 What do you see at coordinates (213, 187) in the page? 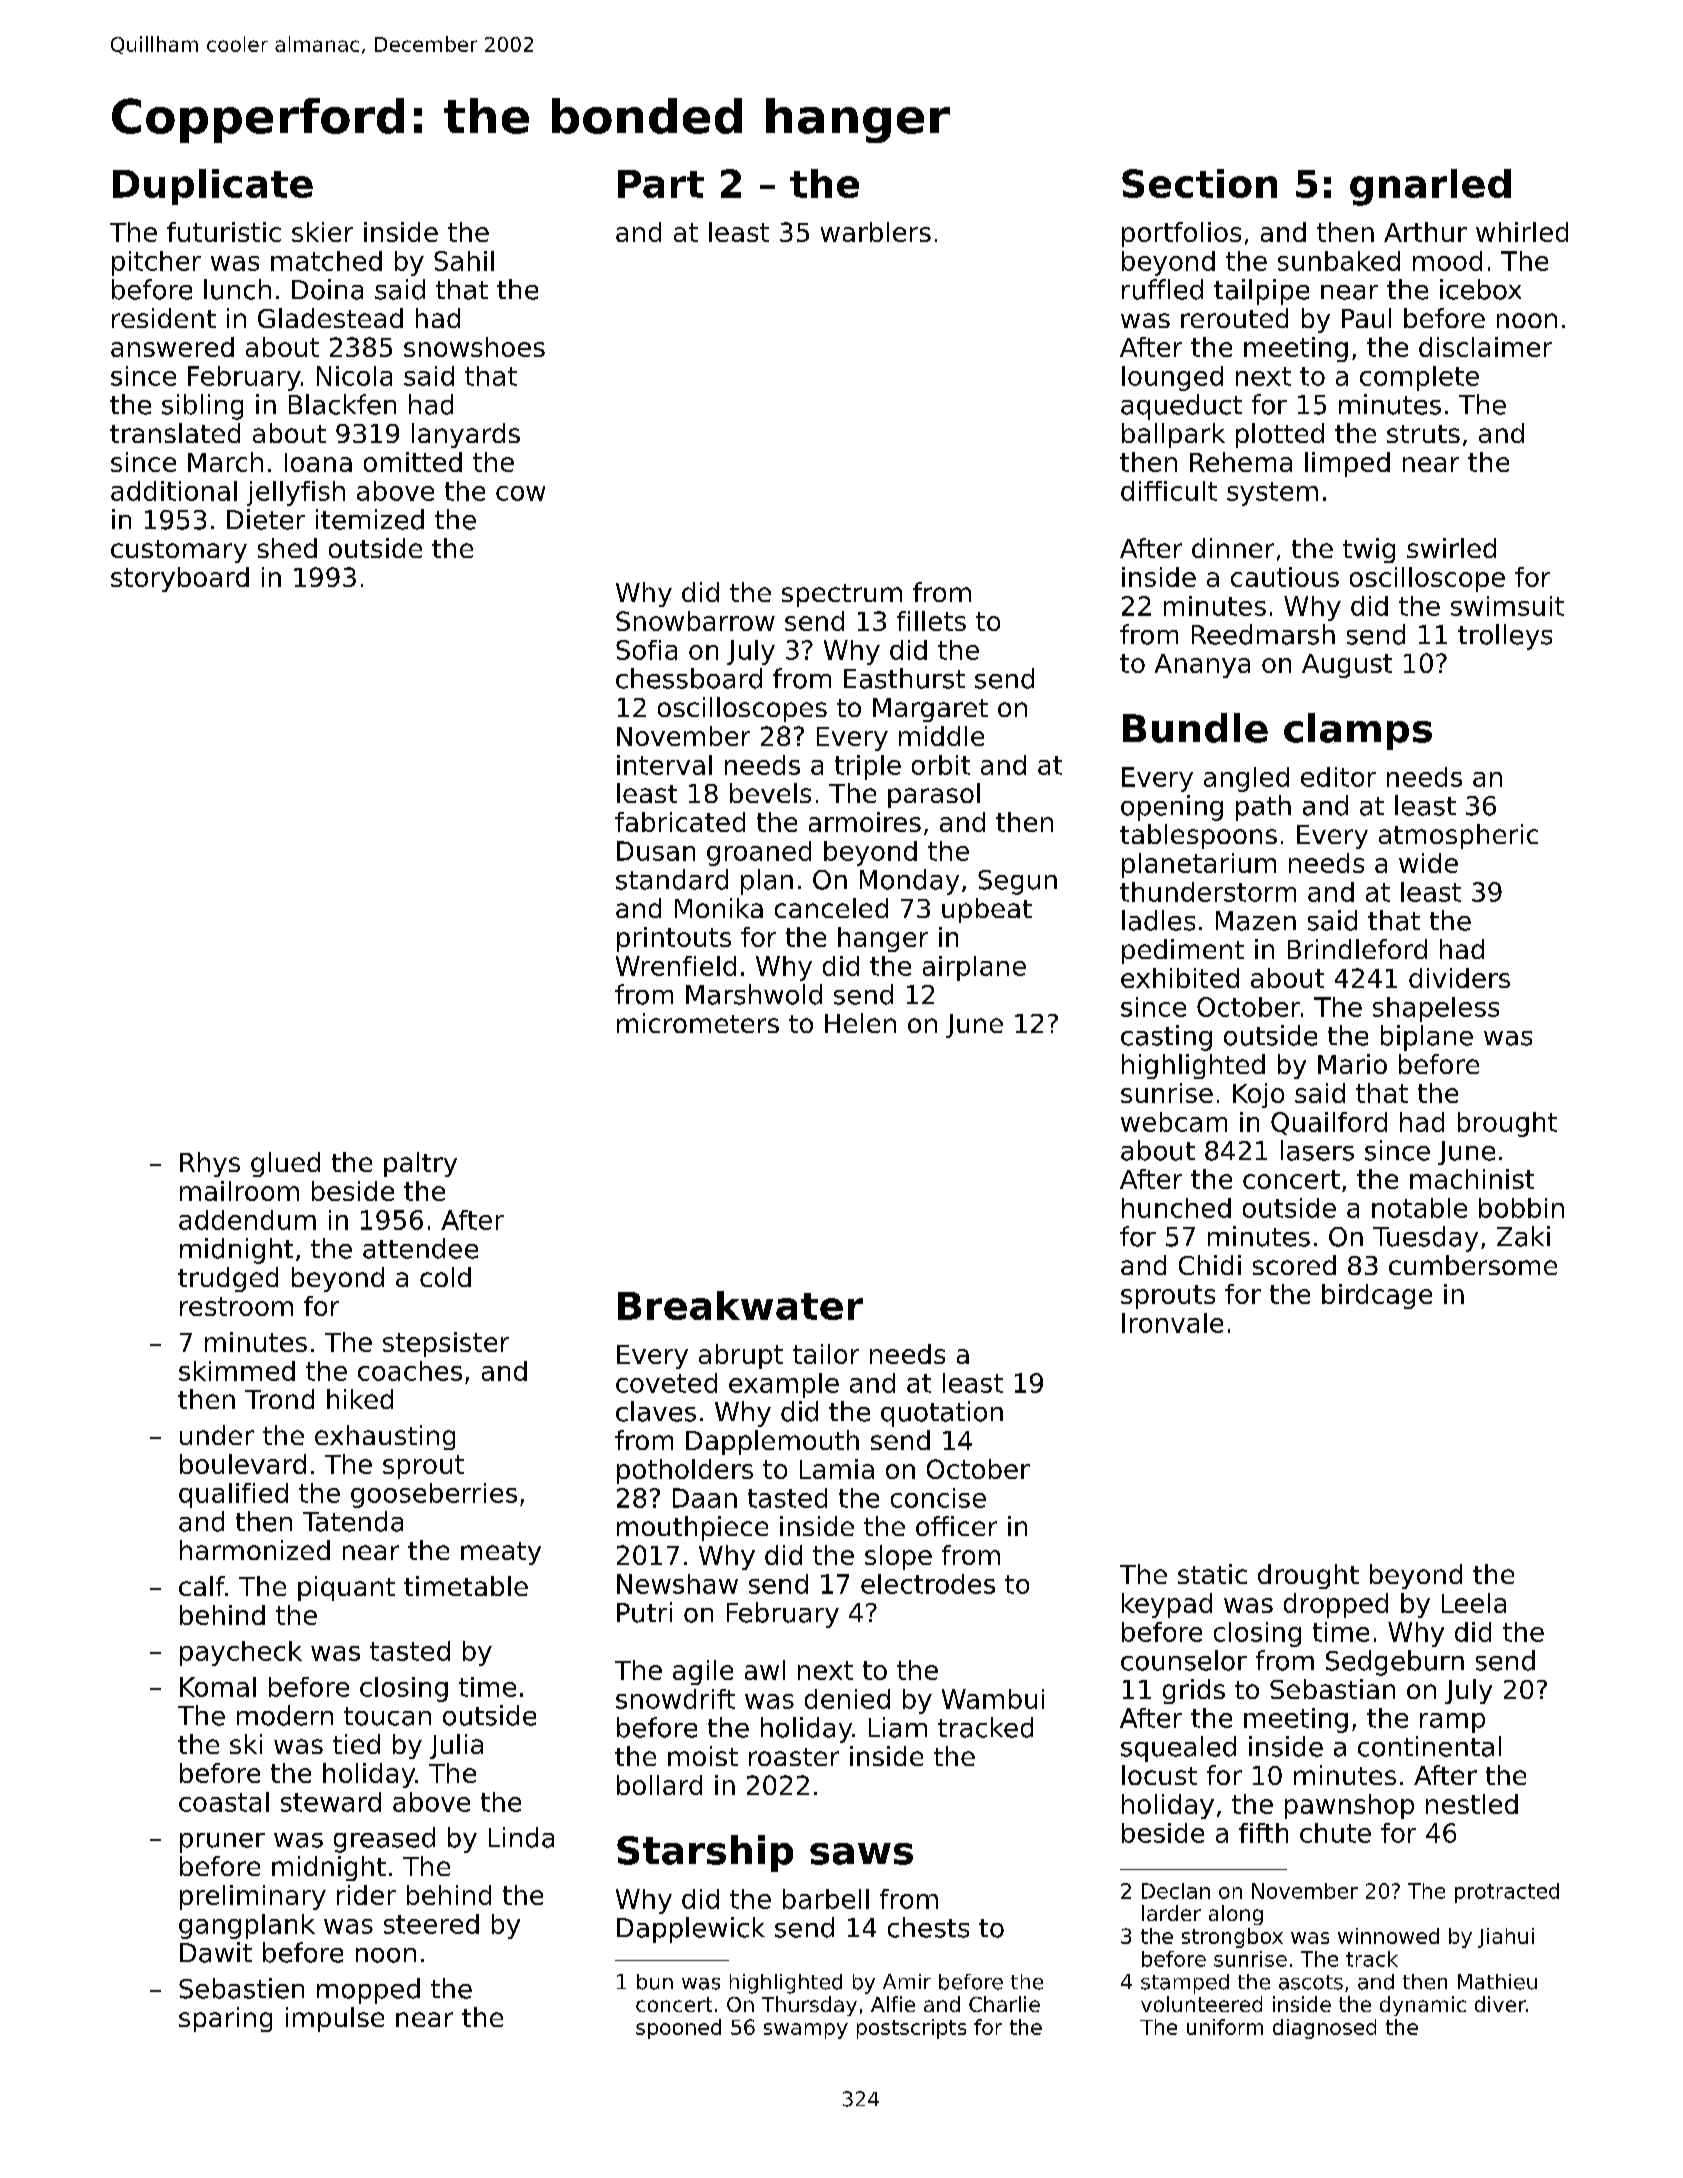
I see `Duplicate` at bounding box center [213, 187].
